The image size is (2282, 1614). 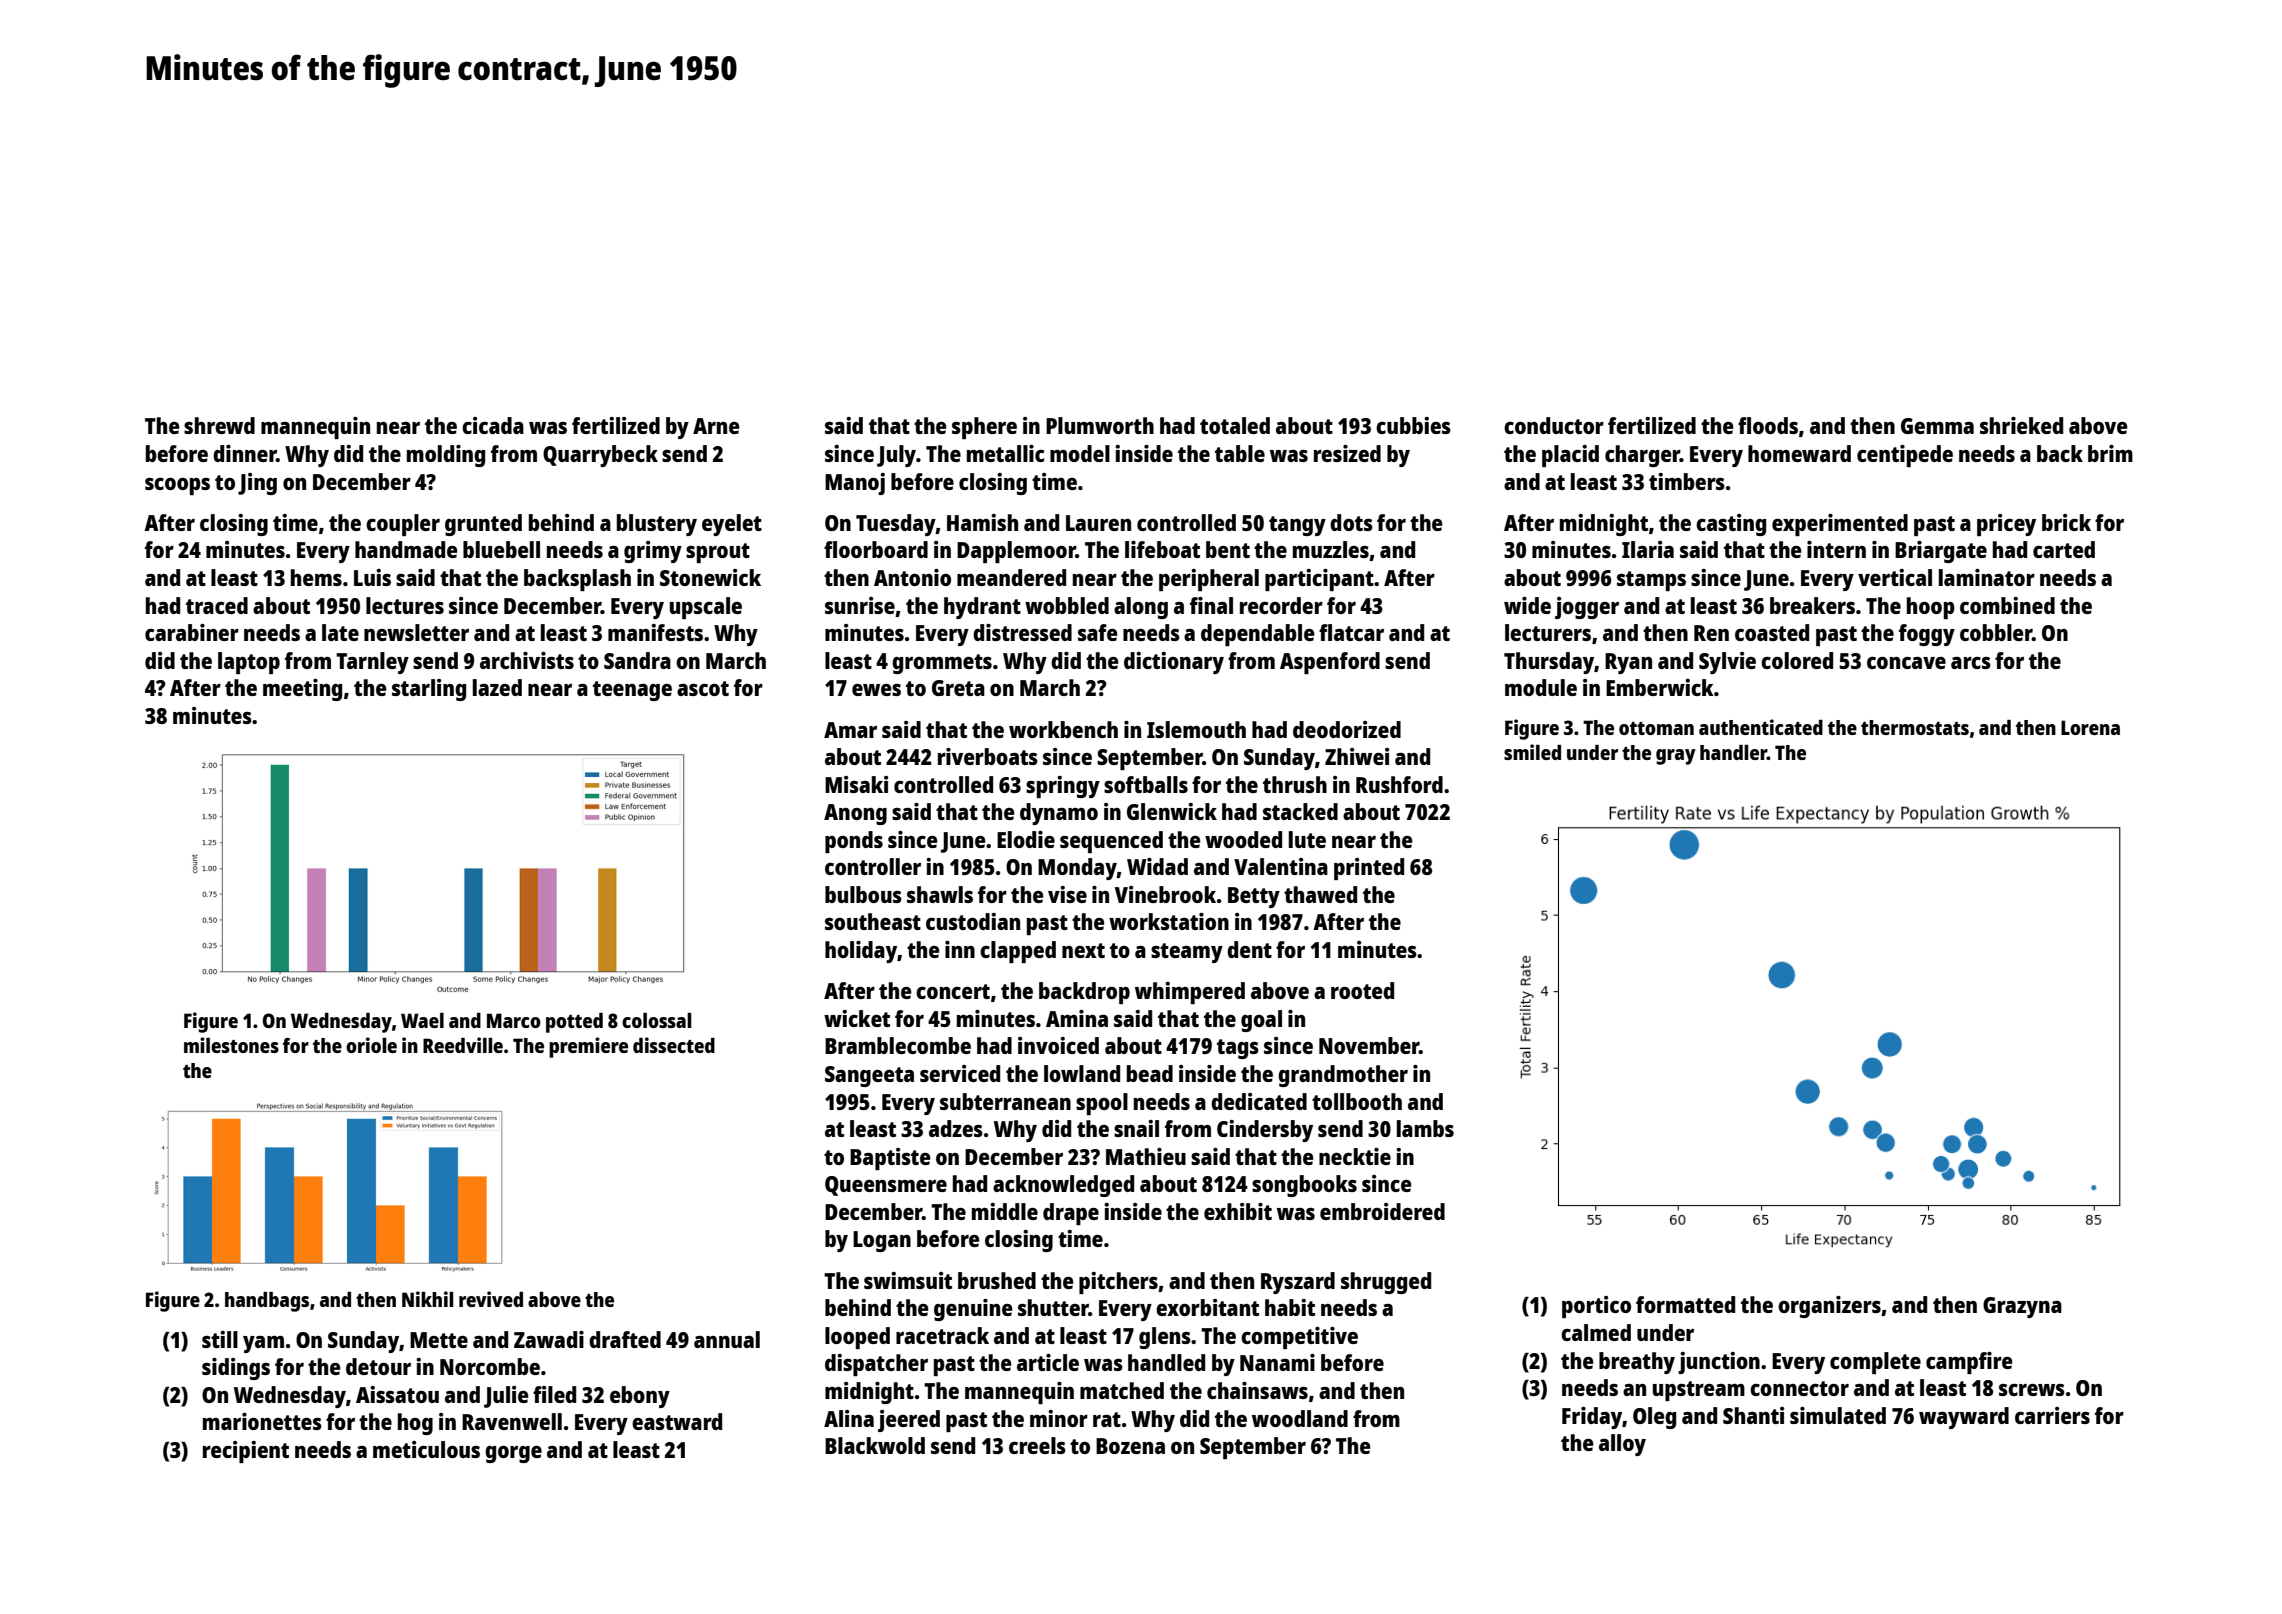 What do you see at coordinates (422, 1020) in the document?
I see `Wael` at bounding box center [422, 1020].
